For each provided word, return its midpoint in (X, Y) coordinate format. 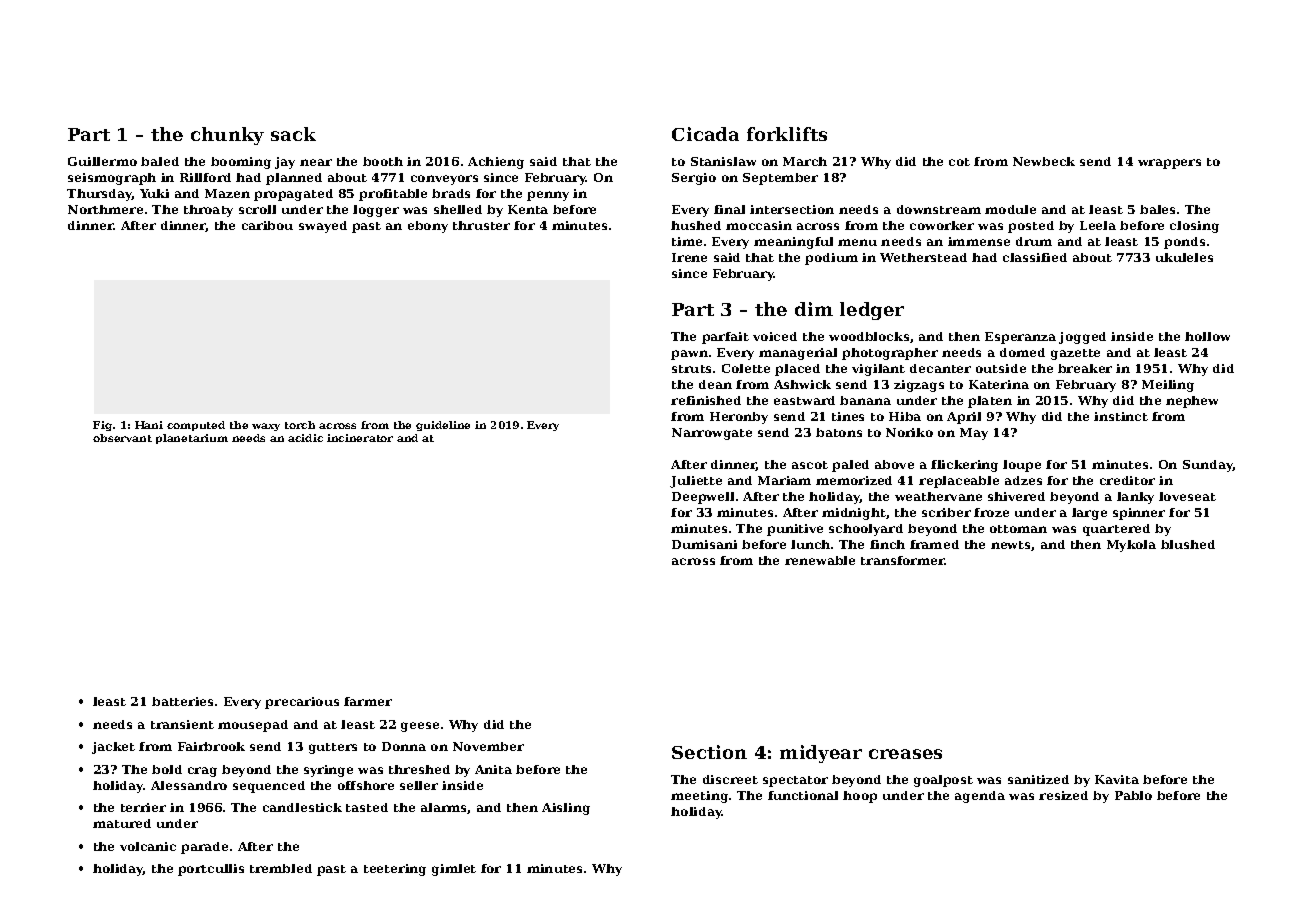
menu (857, 242)
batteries (182, 701)
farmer (368, 701)
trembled (281, 868)
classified (1035, 257)
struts (691, 369)
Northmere (105, 209)
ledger (872, 311)
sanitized (1038, 779)
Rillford (205, 177)
